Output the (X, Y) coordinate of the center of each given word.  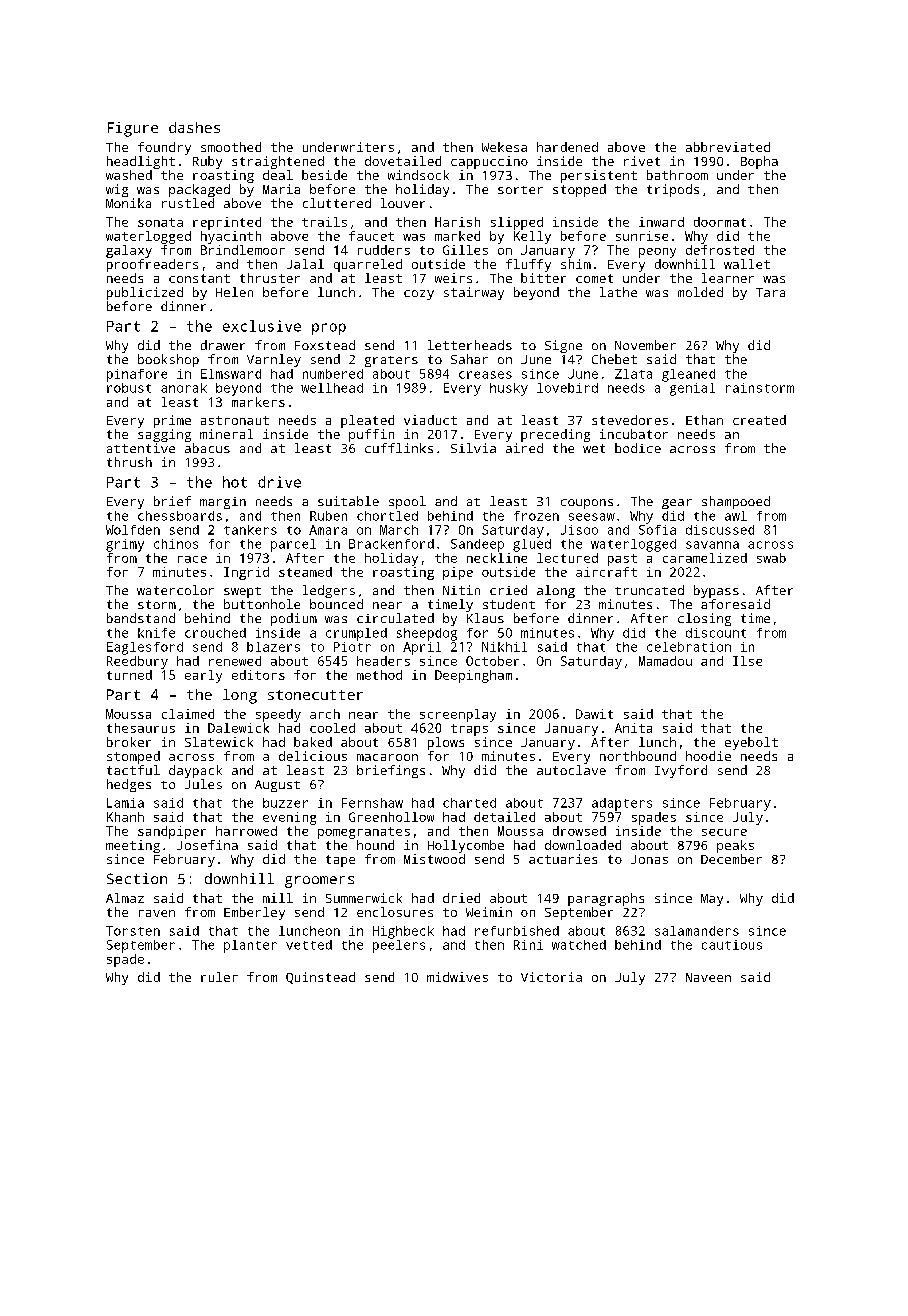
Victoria (551, 977)
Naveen (708, 977)
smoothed (231, 147)
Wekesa (504, 147)
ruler (219, 977)
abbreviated (728, 147)
